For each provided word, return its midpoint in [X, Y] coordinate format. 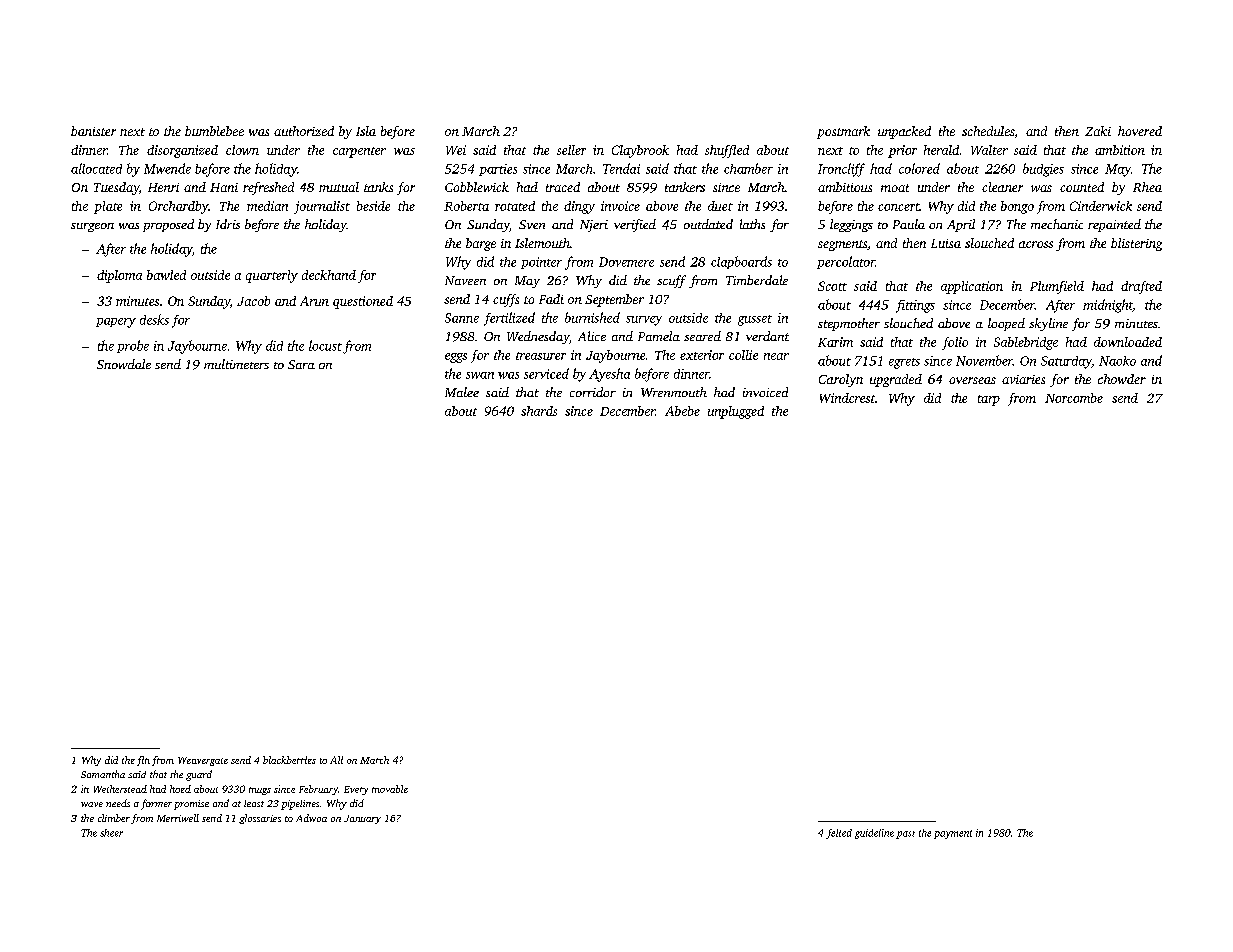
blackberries [289, 760]
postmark [843, 132]
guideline [874, 834]
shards [539, 411]
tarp [989, 400]
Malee [462, 392]
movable [390, 789]
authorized [304, 131]
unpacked [904, 132]
